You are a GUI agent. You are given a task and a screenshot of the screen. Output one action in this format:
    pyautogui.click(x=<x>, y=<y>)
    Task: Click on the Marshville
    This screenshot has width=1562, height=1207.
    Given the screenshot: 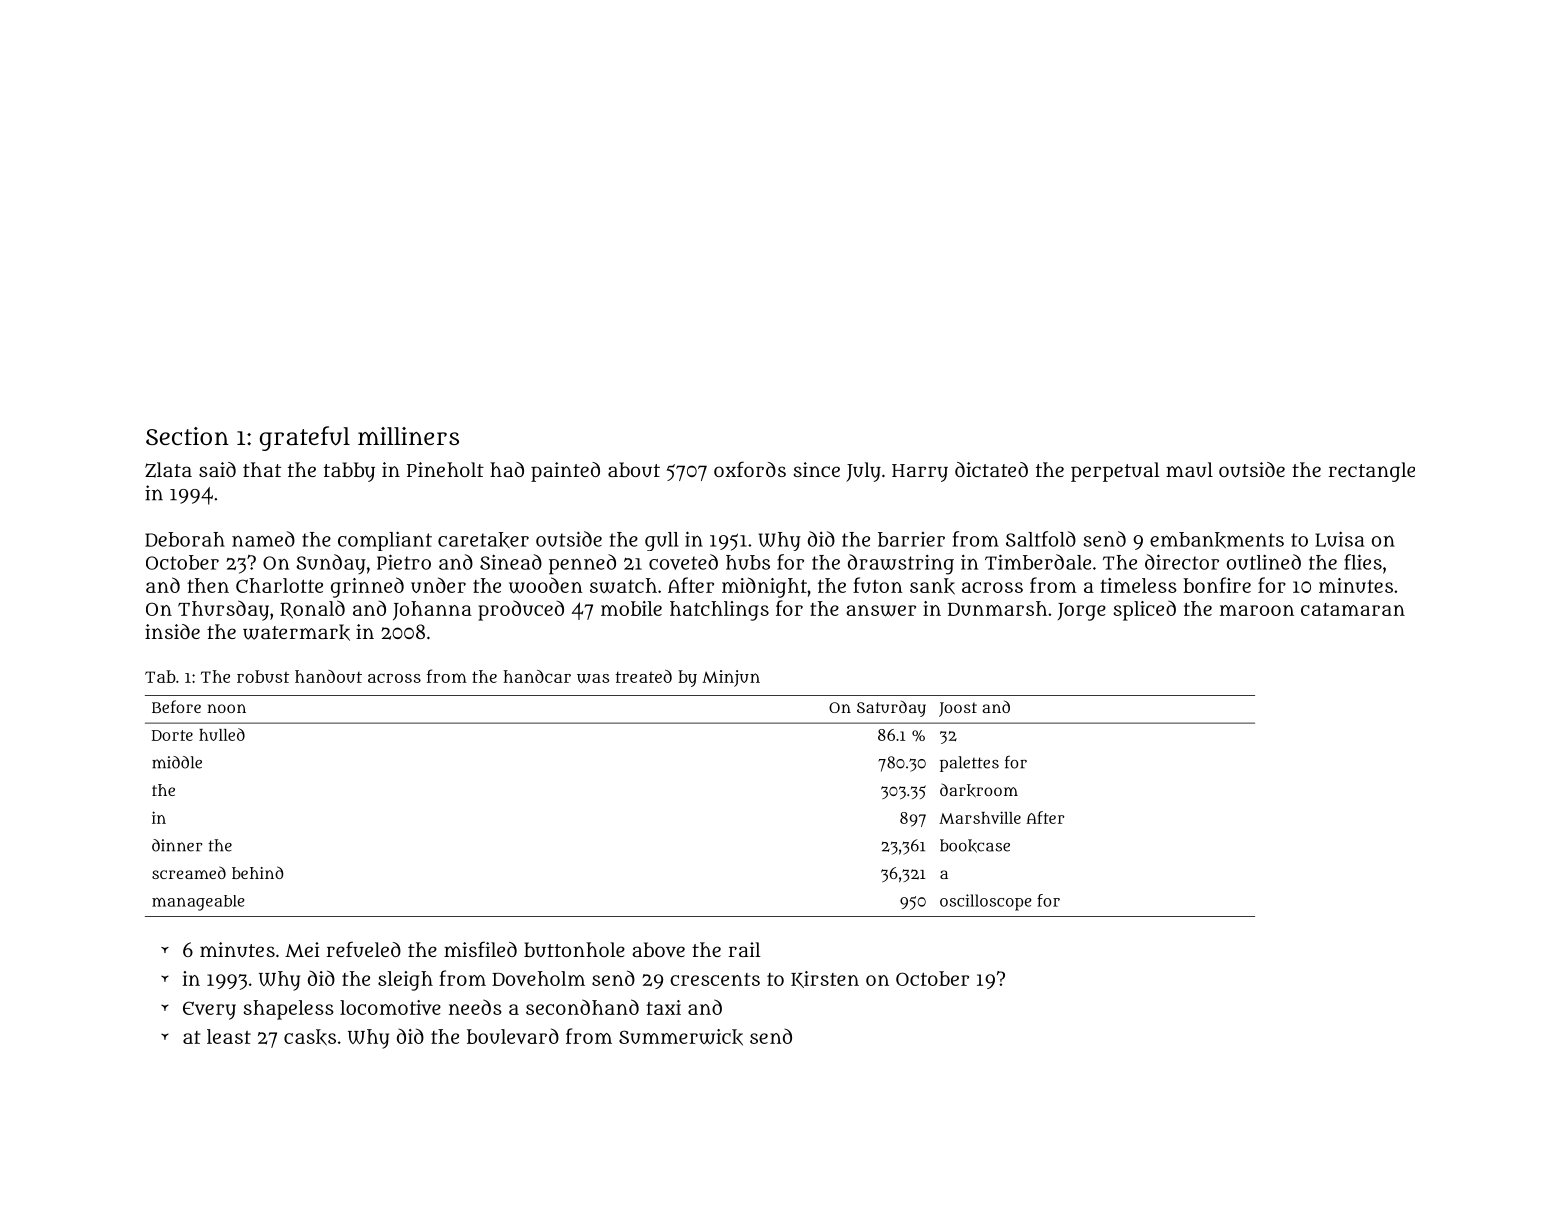 What is the action you would take?
    pyautogui.click(x=980, y=817)
